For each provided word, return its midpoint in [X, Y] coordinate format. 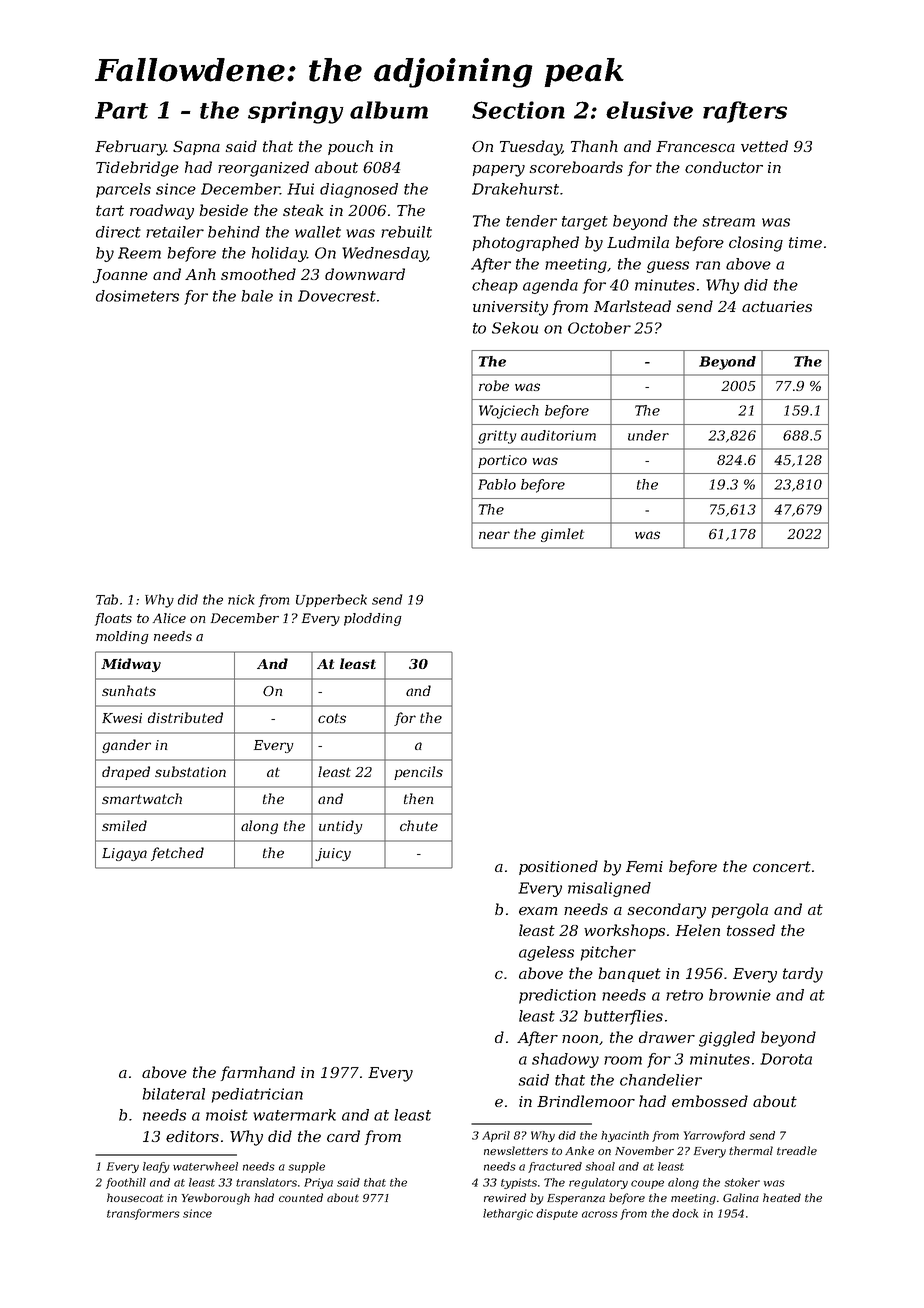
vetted [764, 146]
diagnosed [359, 190]
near [494, 535]
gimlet [562, 535]
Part [121, 110]
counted [301, 1197]
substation [190, 771]
